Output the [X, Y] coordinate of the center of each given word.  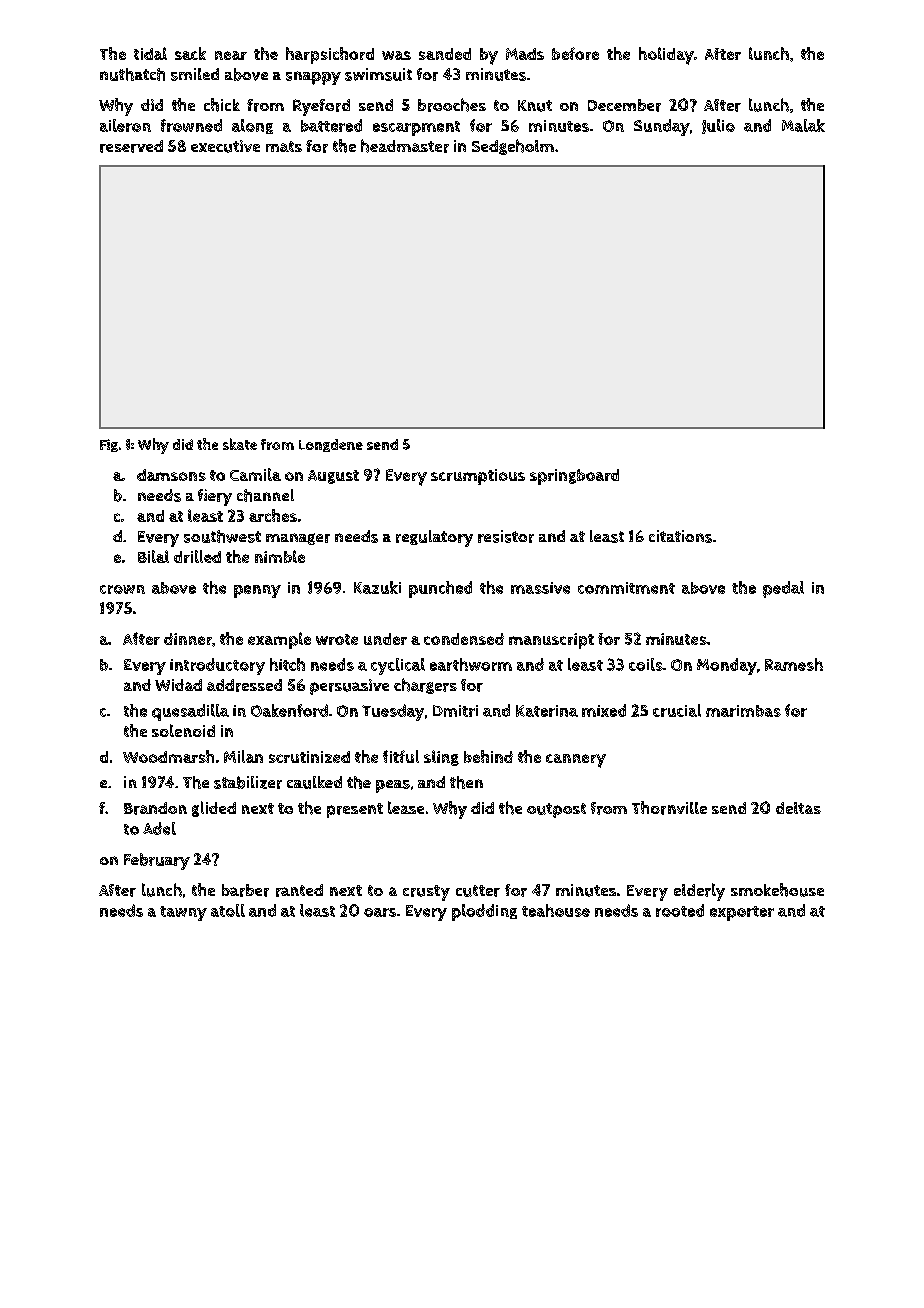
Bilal [153, 556]
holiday [666, 56]
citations [680, 536]
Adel [159, 828]
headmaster [405, 146]
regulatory [434, 538]
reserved [131, 146]
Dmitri [455, 711]
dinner [188, 639]
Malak [803, 125]
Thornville [669, 808]
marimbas [743, 711]
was [396, 55]
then [466, 782]
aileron [125, 125]
